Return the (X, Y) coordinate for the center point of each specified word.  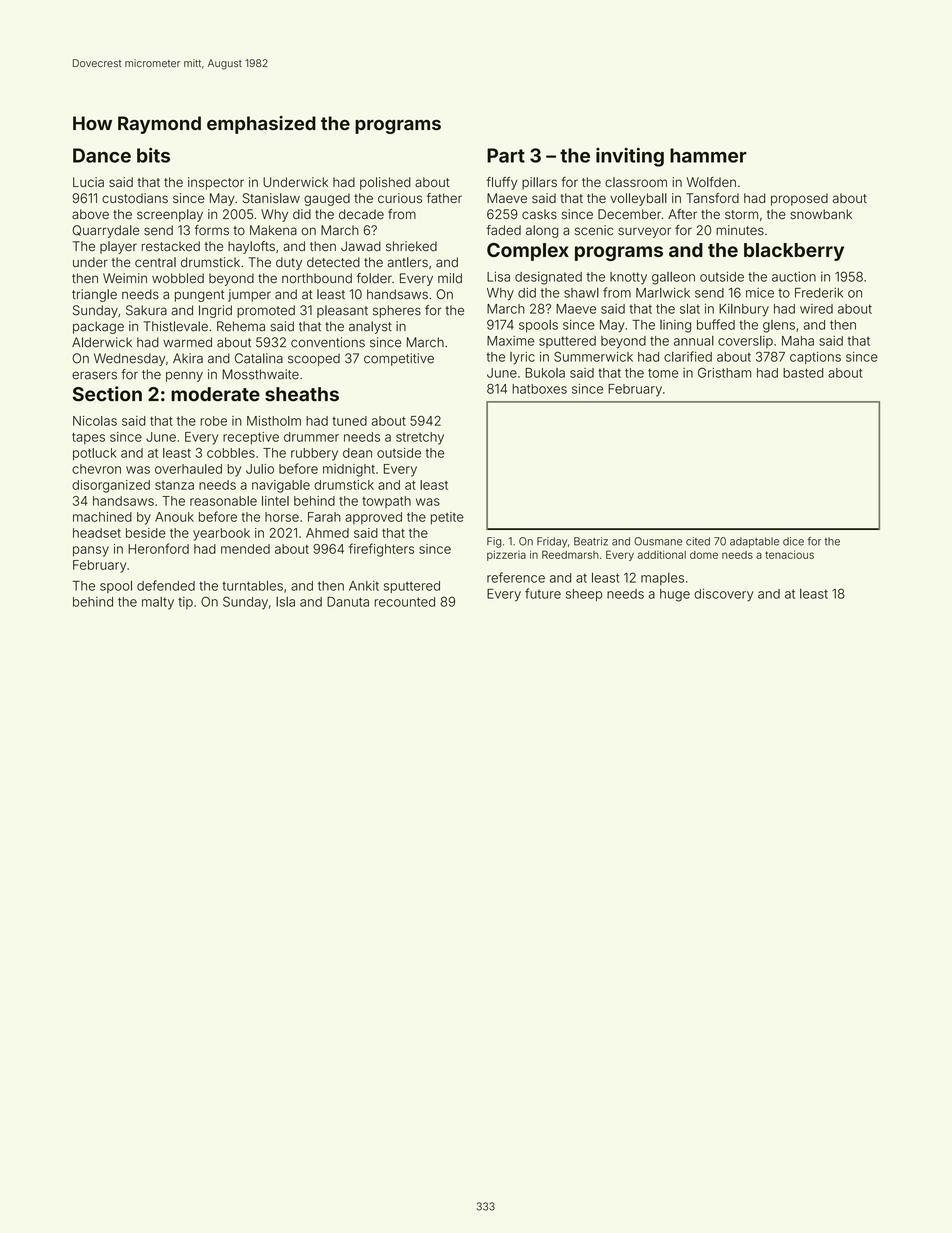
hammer (708, 155)
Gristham (724, 372)
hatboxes (539, 389)
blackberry (794, 252)
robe (213, 421)
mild (450, 278)
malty (158, 603)
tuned (349, 421)
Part (506, 155)
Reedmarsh (570, 554)
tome (663, 373)
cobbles (231, 453)
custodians (135, 198)
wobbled (178, 278)
